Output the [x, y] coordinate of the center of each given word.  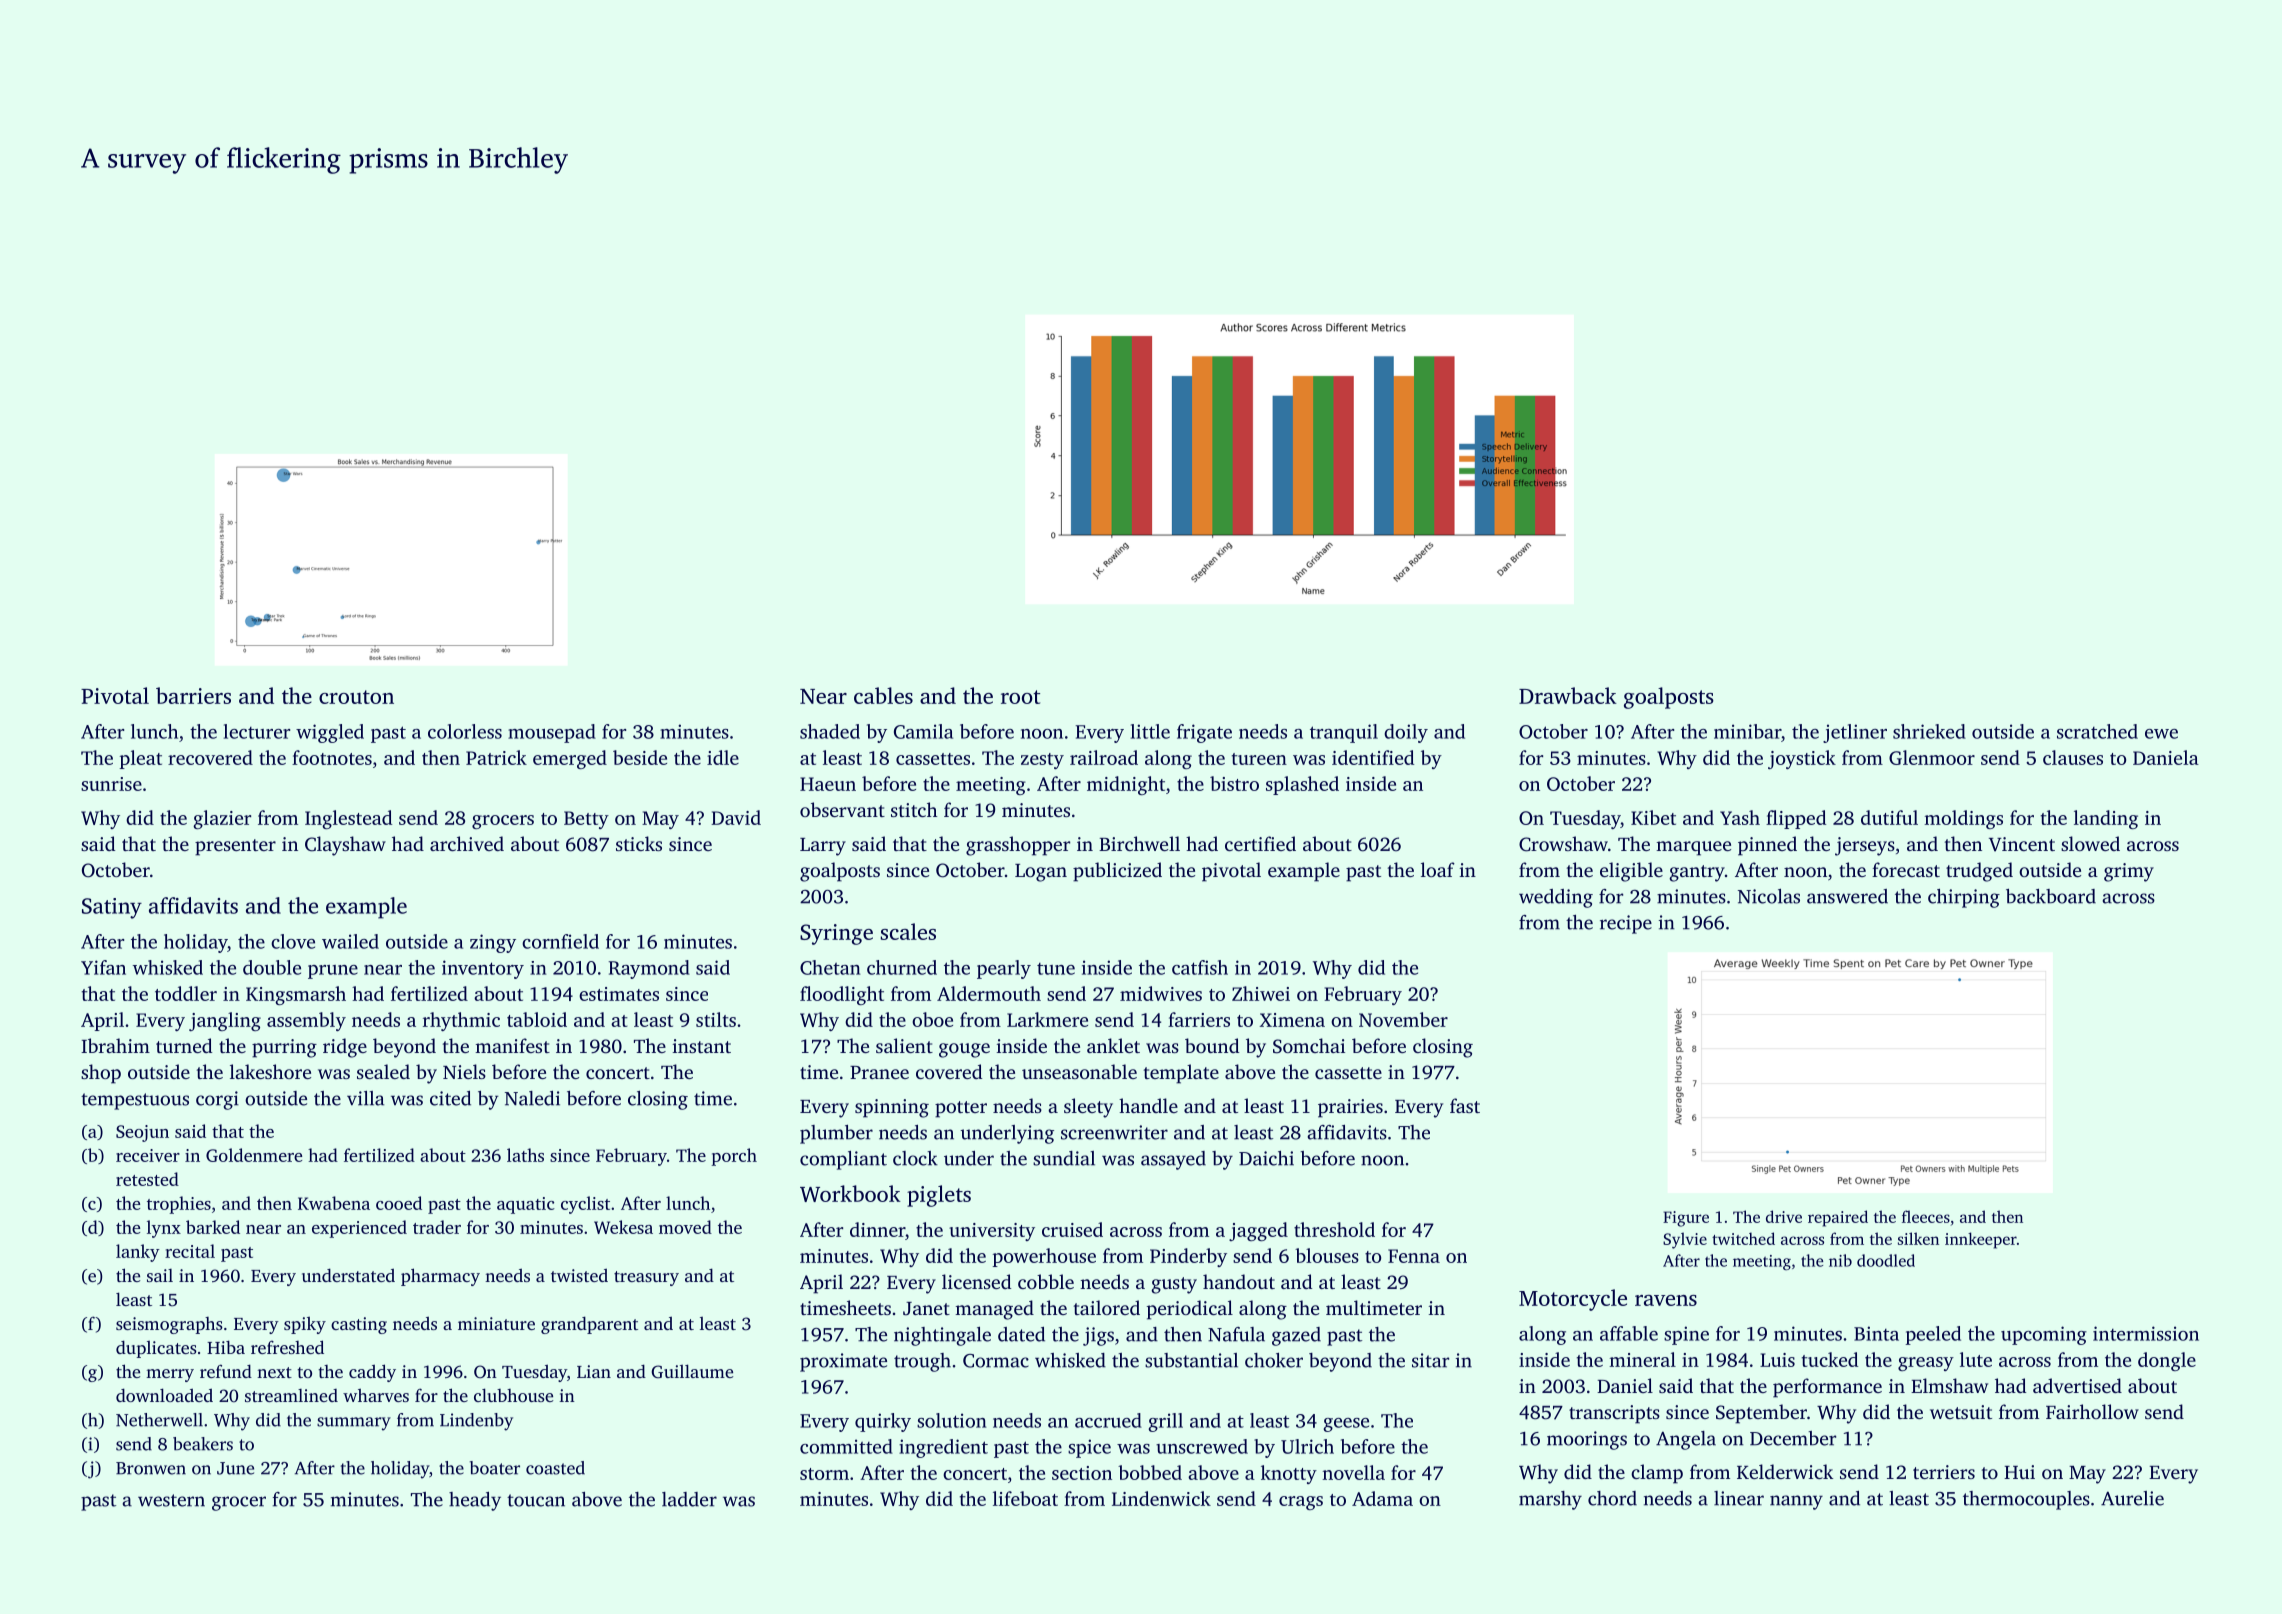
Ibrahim [115, 1045]
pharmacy [440, 1277]
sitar [1430, 1360]
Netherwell [159, 1420]
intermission [2146, 1333]
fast [1465, 1105]
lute [1976, 1359]
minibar [1747, 731]
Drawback [1568, 695]
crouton [356, 697]
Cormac [996, 1361]
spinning [892, 1108]
